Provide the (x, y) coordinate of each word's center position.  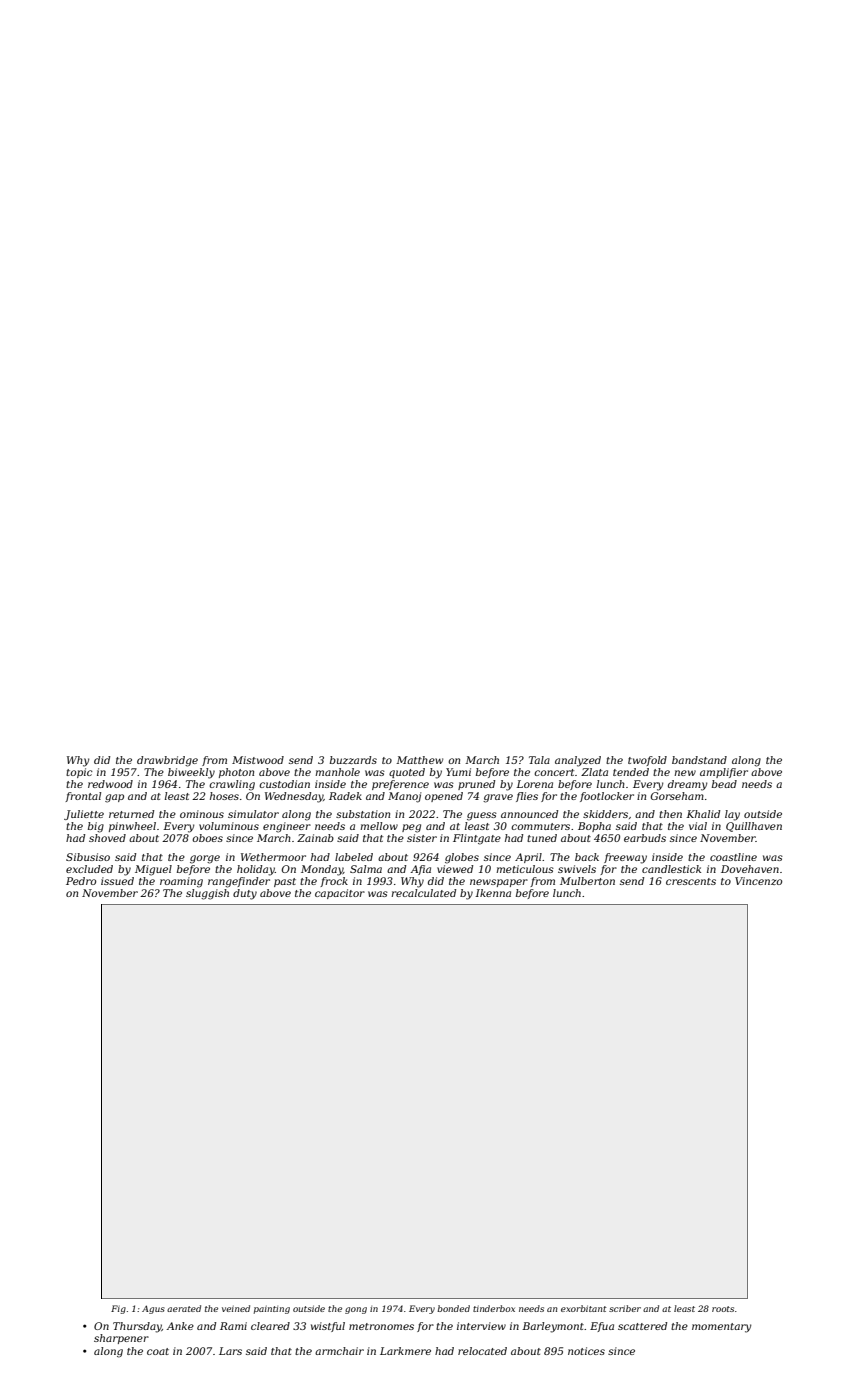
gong (356, 1310)
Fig (118, 1309)
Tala (539, 760)
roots (723, 1309)
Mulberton (587, 881)
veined (236, 1308)
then (670, 814)
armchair (339, 1351)
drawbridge (167, 761)
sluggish (207, 894)
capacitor (340, 894)
